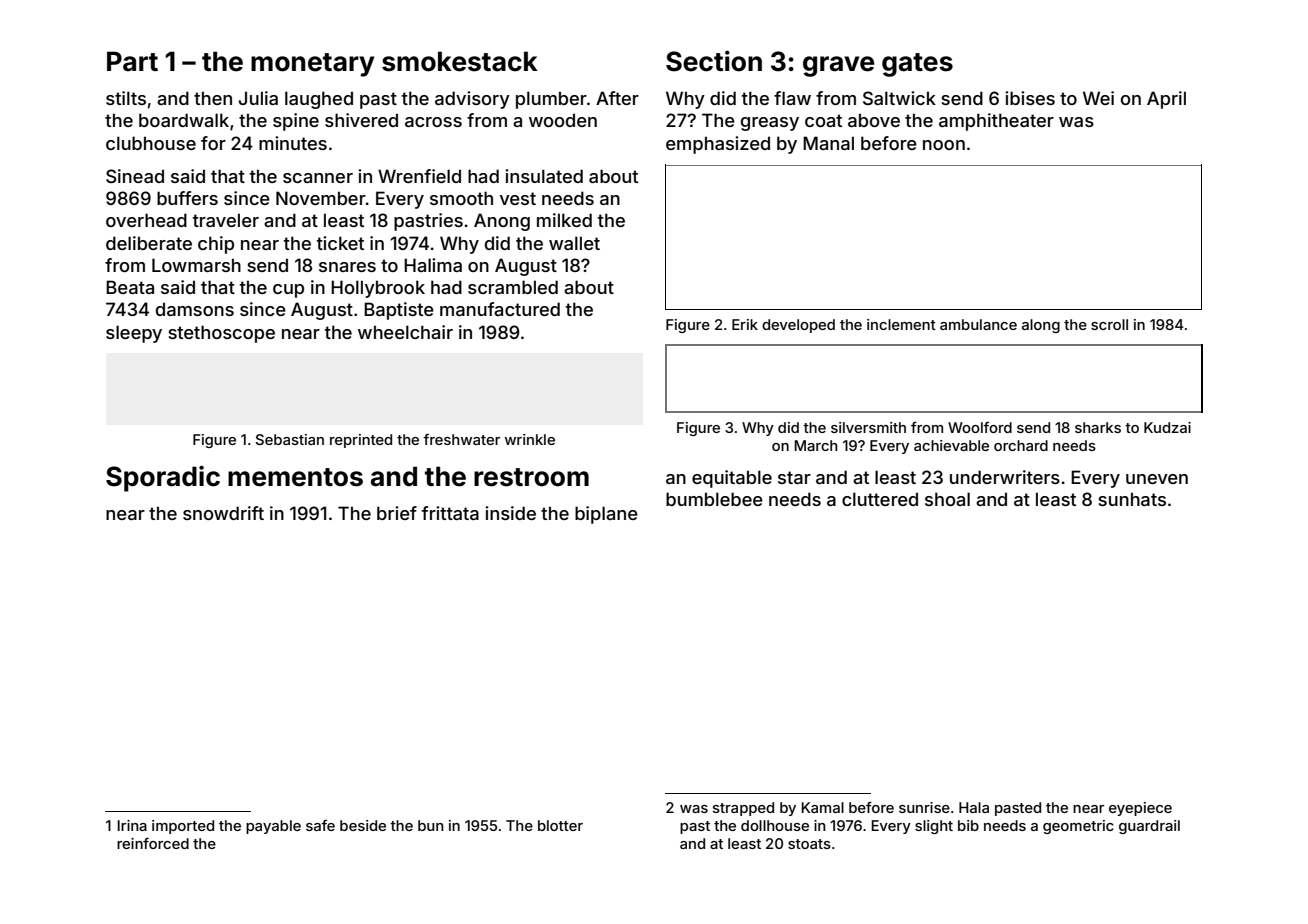 The image size is (1308, 924). I want to click on monetary, so click(313, 65).
